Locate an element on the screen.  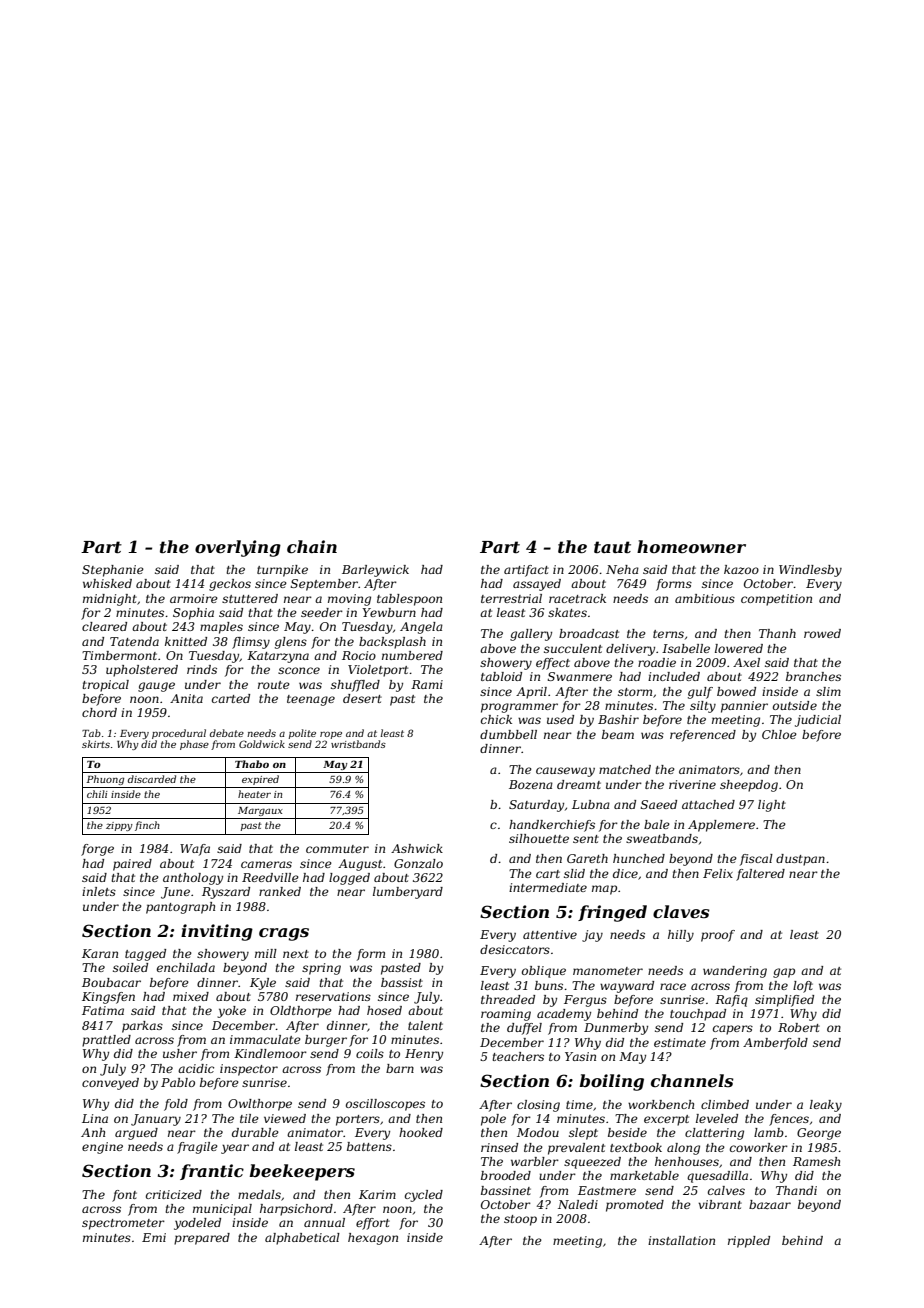
flimsy is located at coordinates (251, 643).
